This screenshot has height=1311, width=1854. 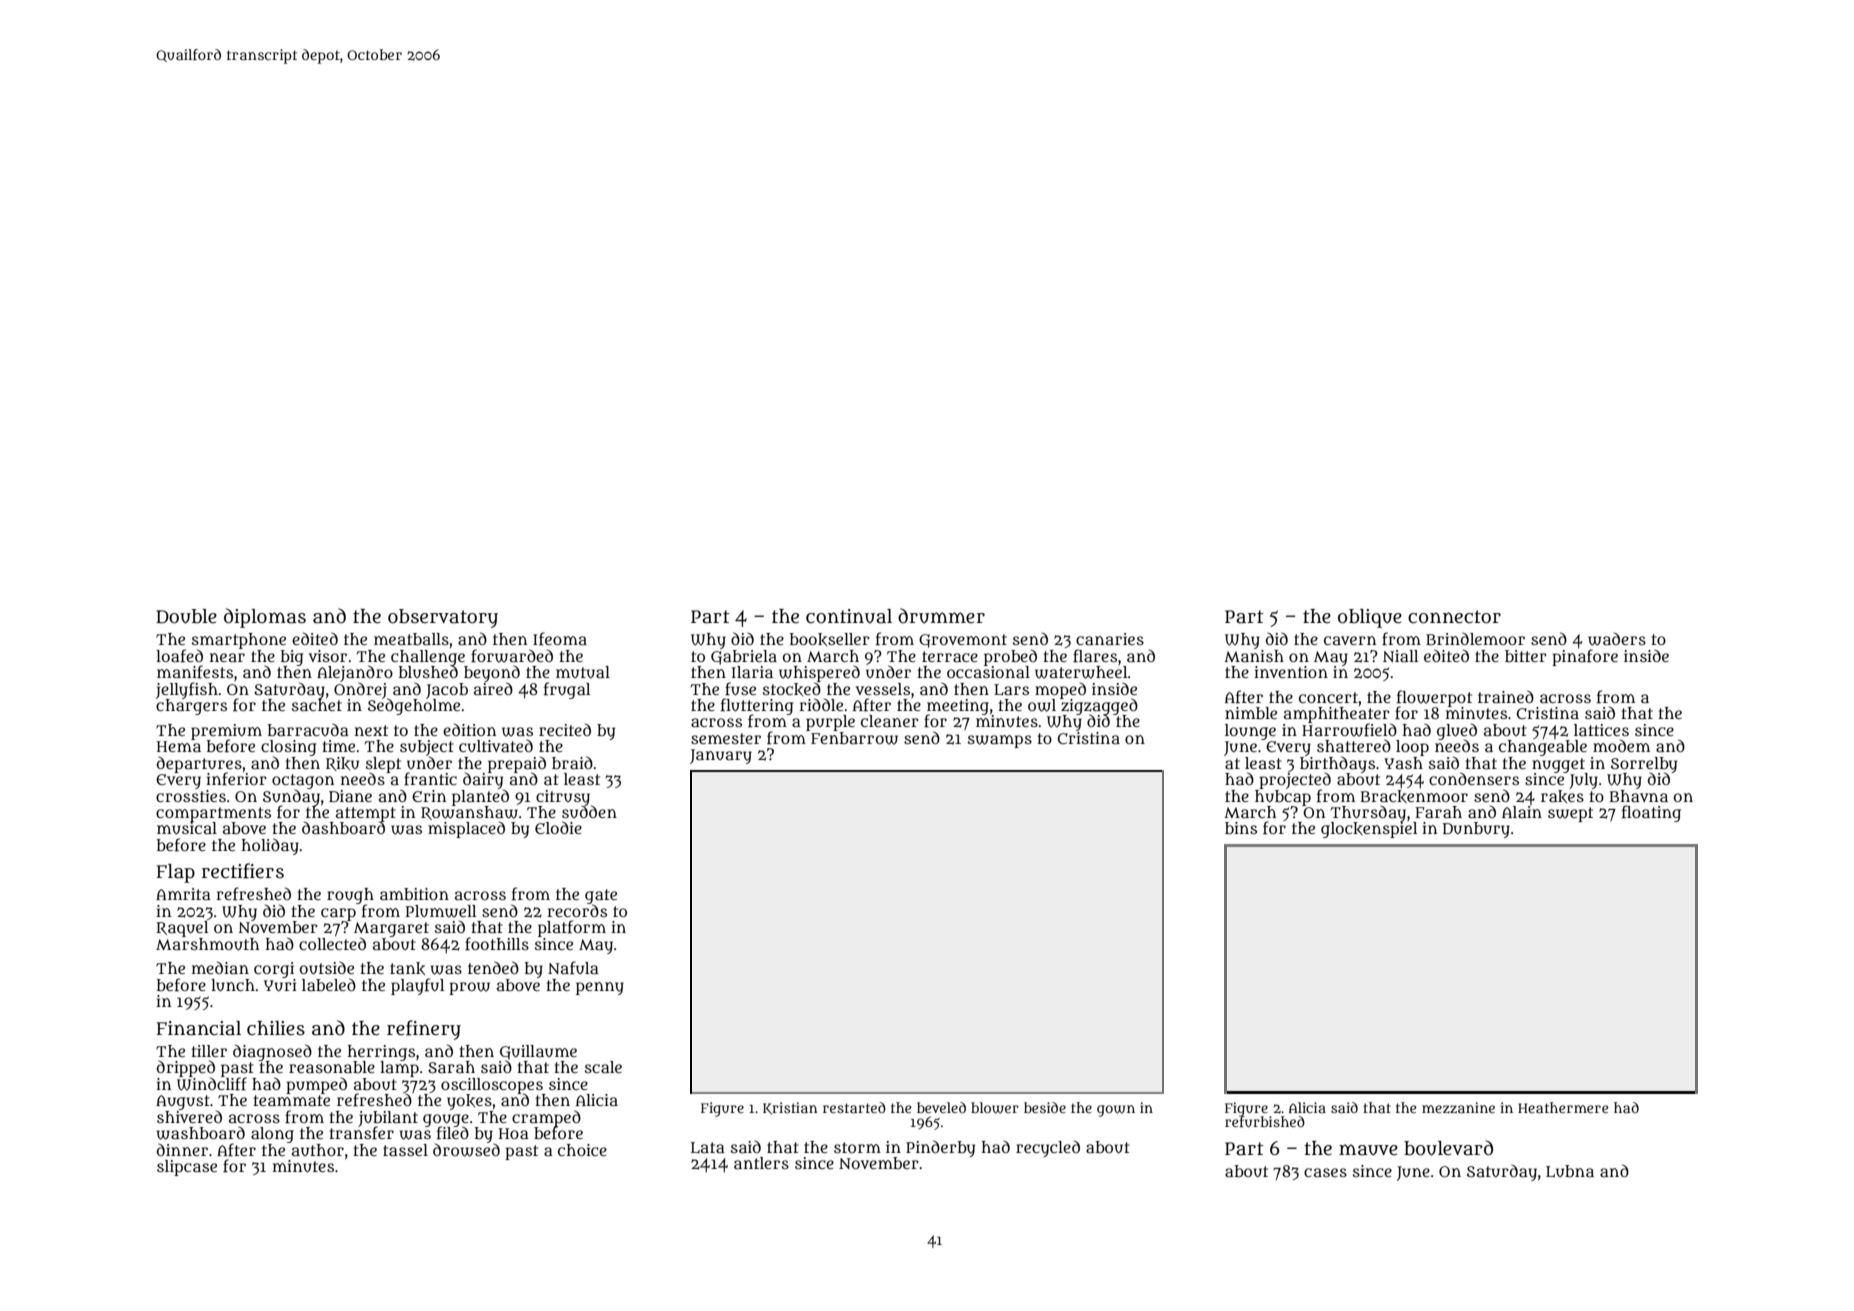 I want to click on observatory, so click(x=443, y=618).
